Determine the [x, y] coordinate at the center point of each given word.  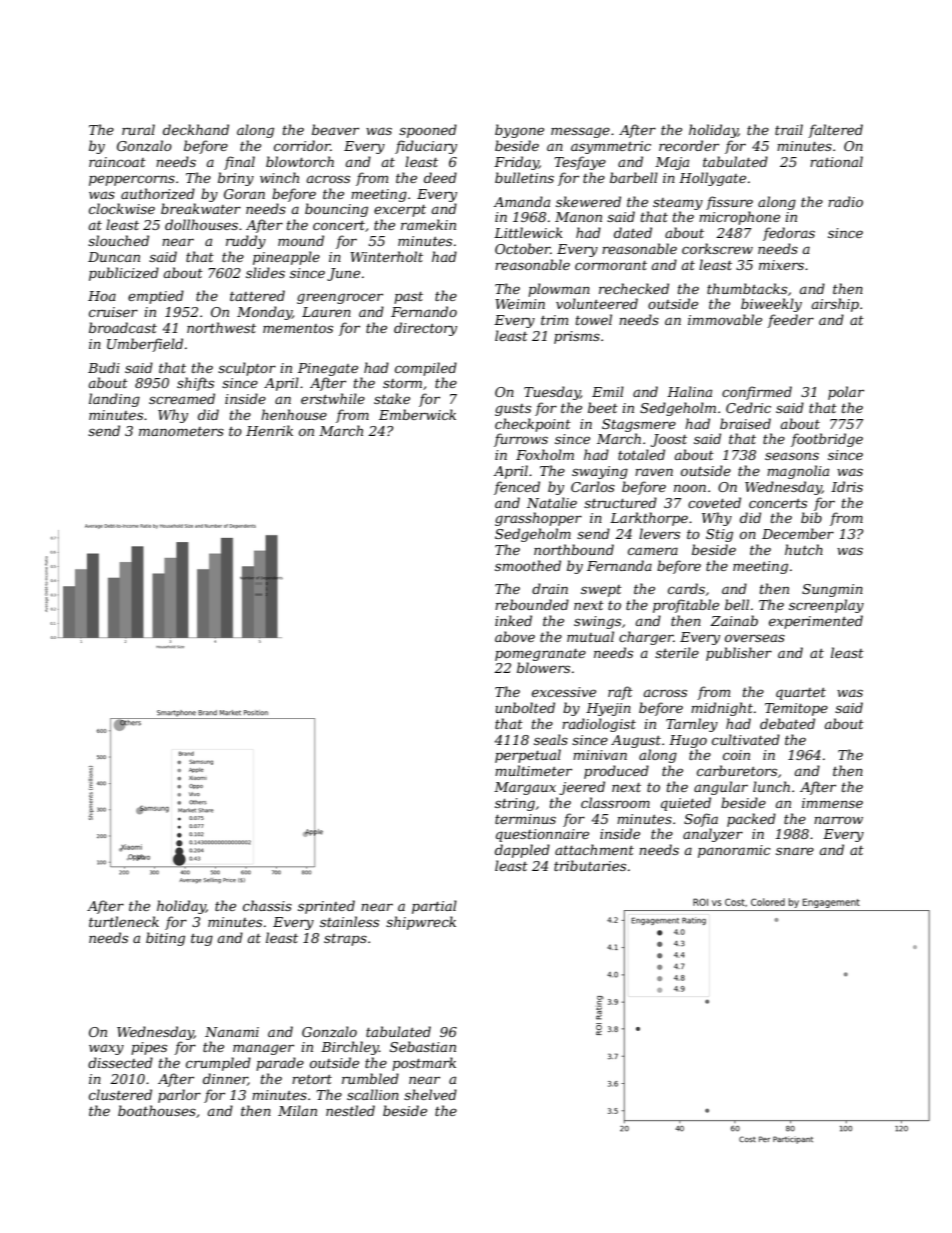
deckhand [196, 129]
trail [789, 129]
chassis [267, 905]
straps [345, 940]
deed [440, 177]
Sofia [701, 820]
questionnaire [542, 835]
